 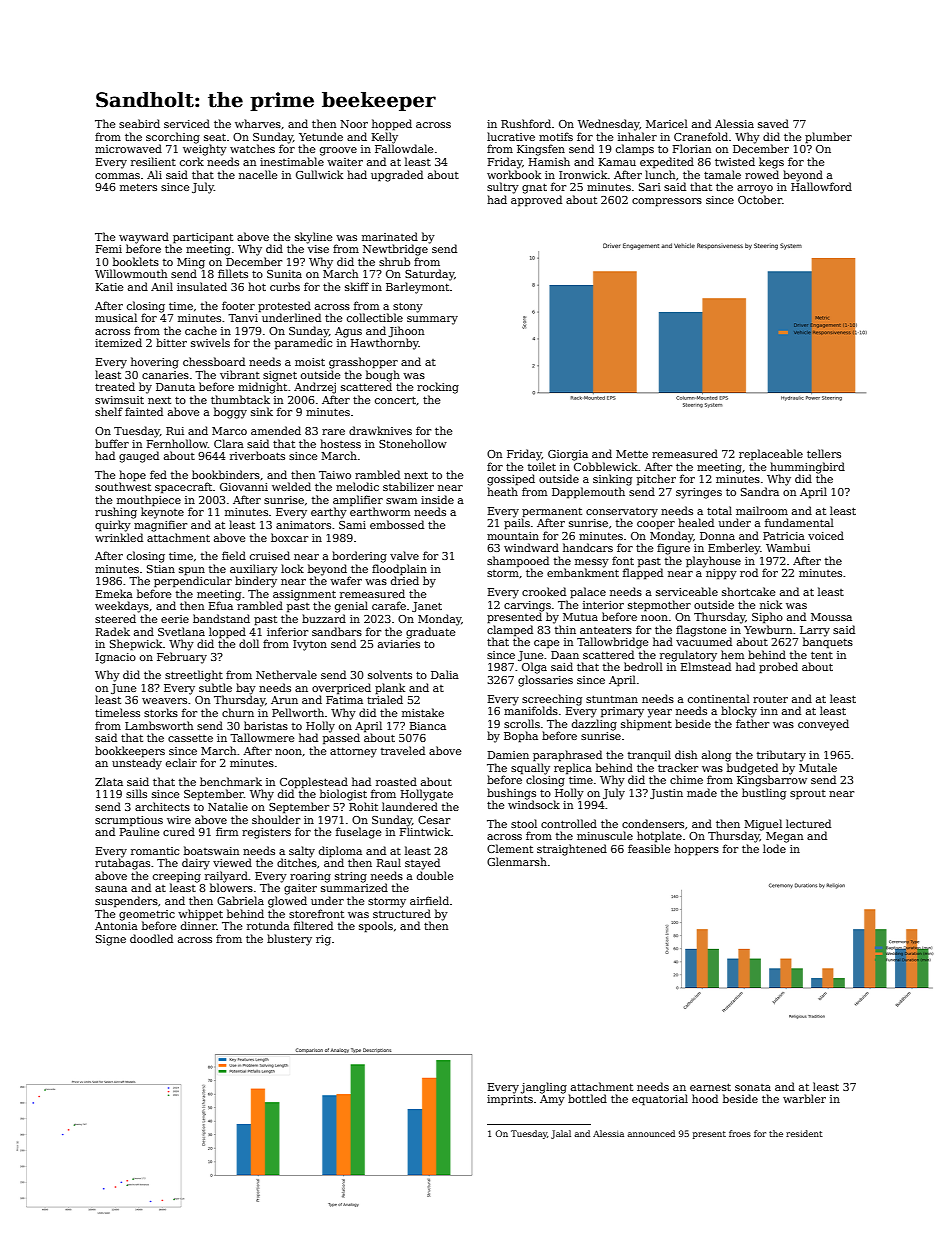 I want to click on upgraded, so click(x=397, y=176).
